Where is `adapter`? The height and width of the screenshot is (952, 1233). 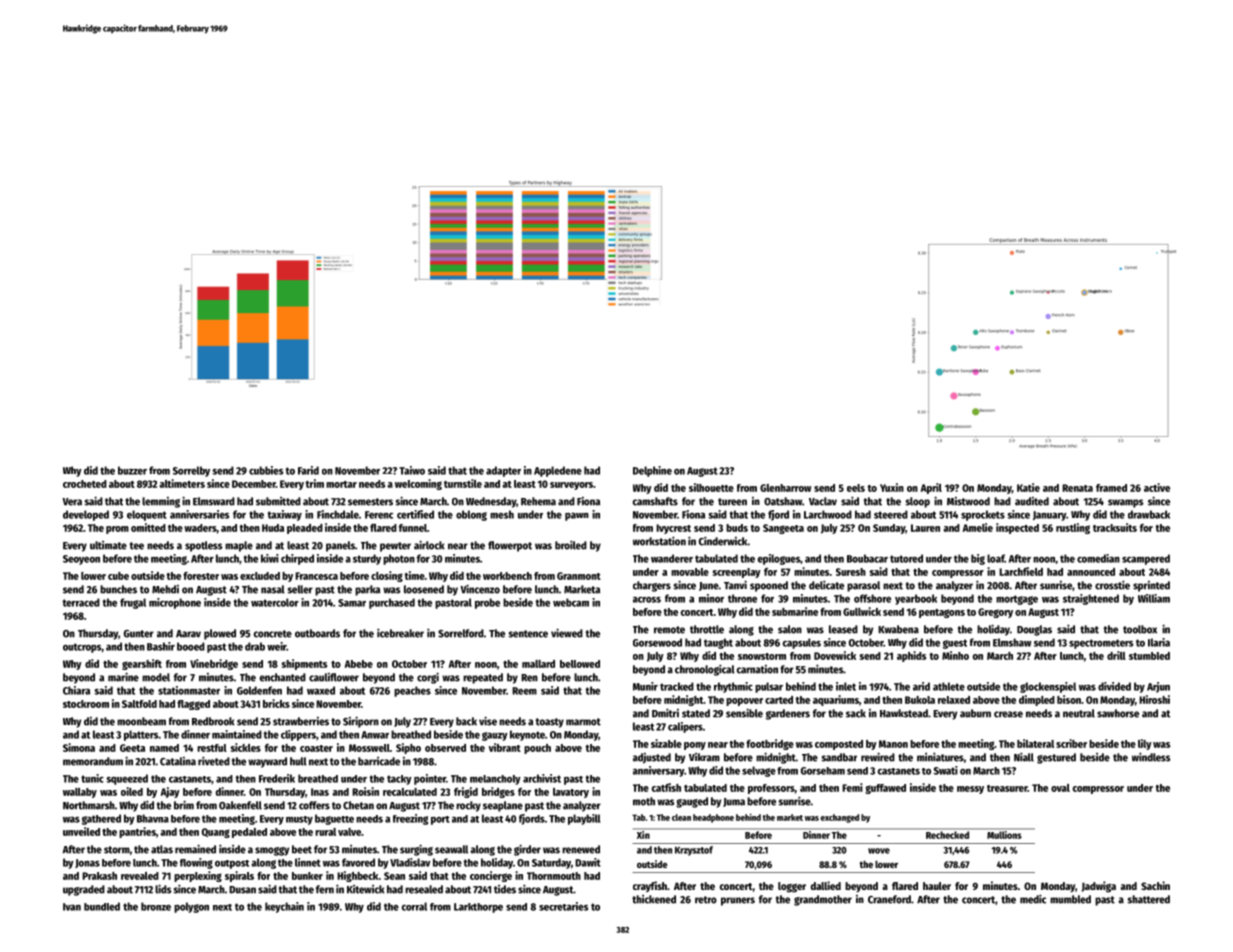
adapter is located at coordinates (503, 471).
